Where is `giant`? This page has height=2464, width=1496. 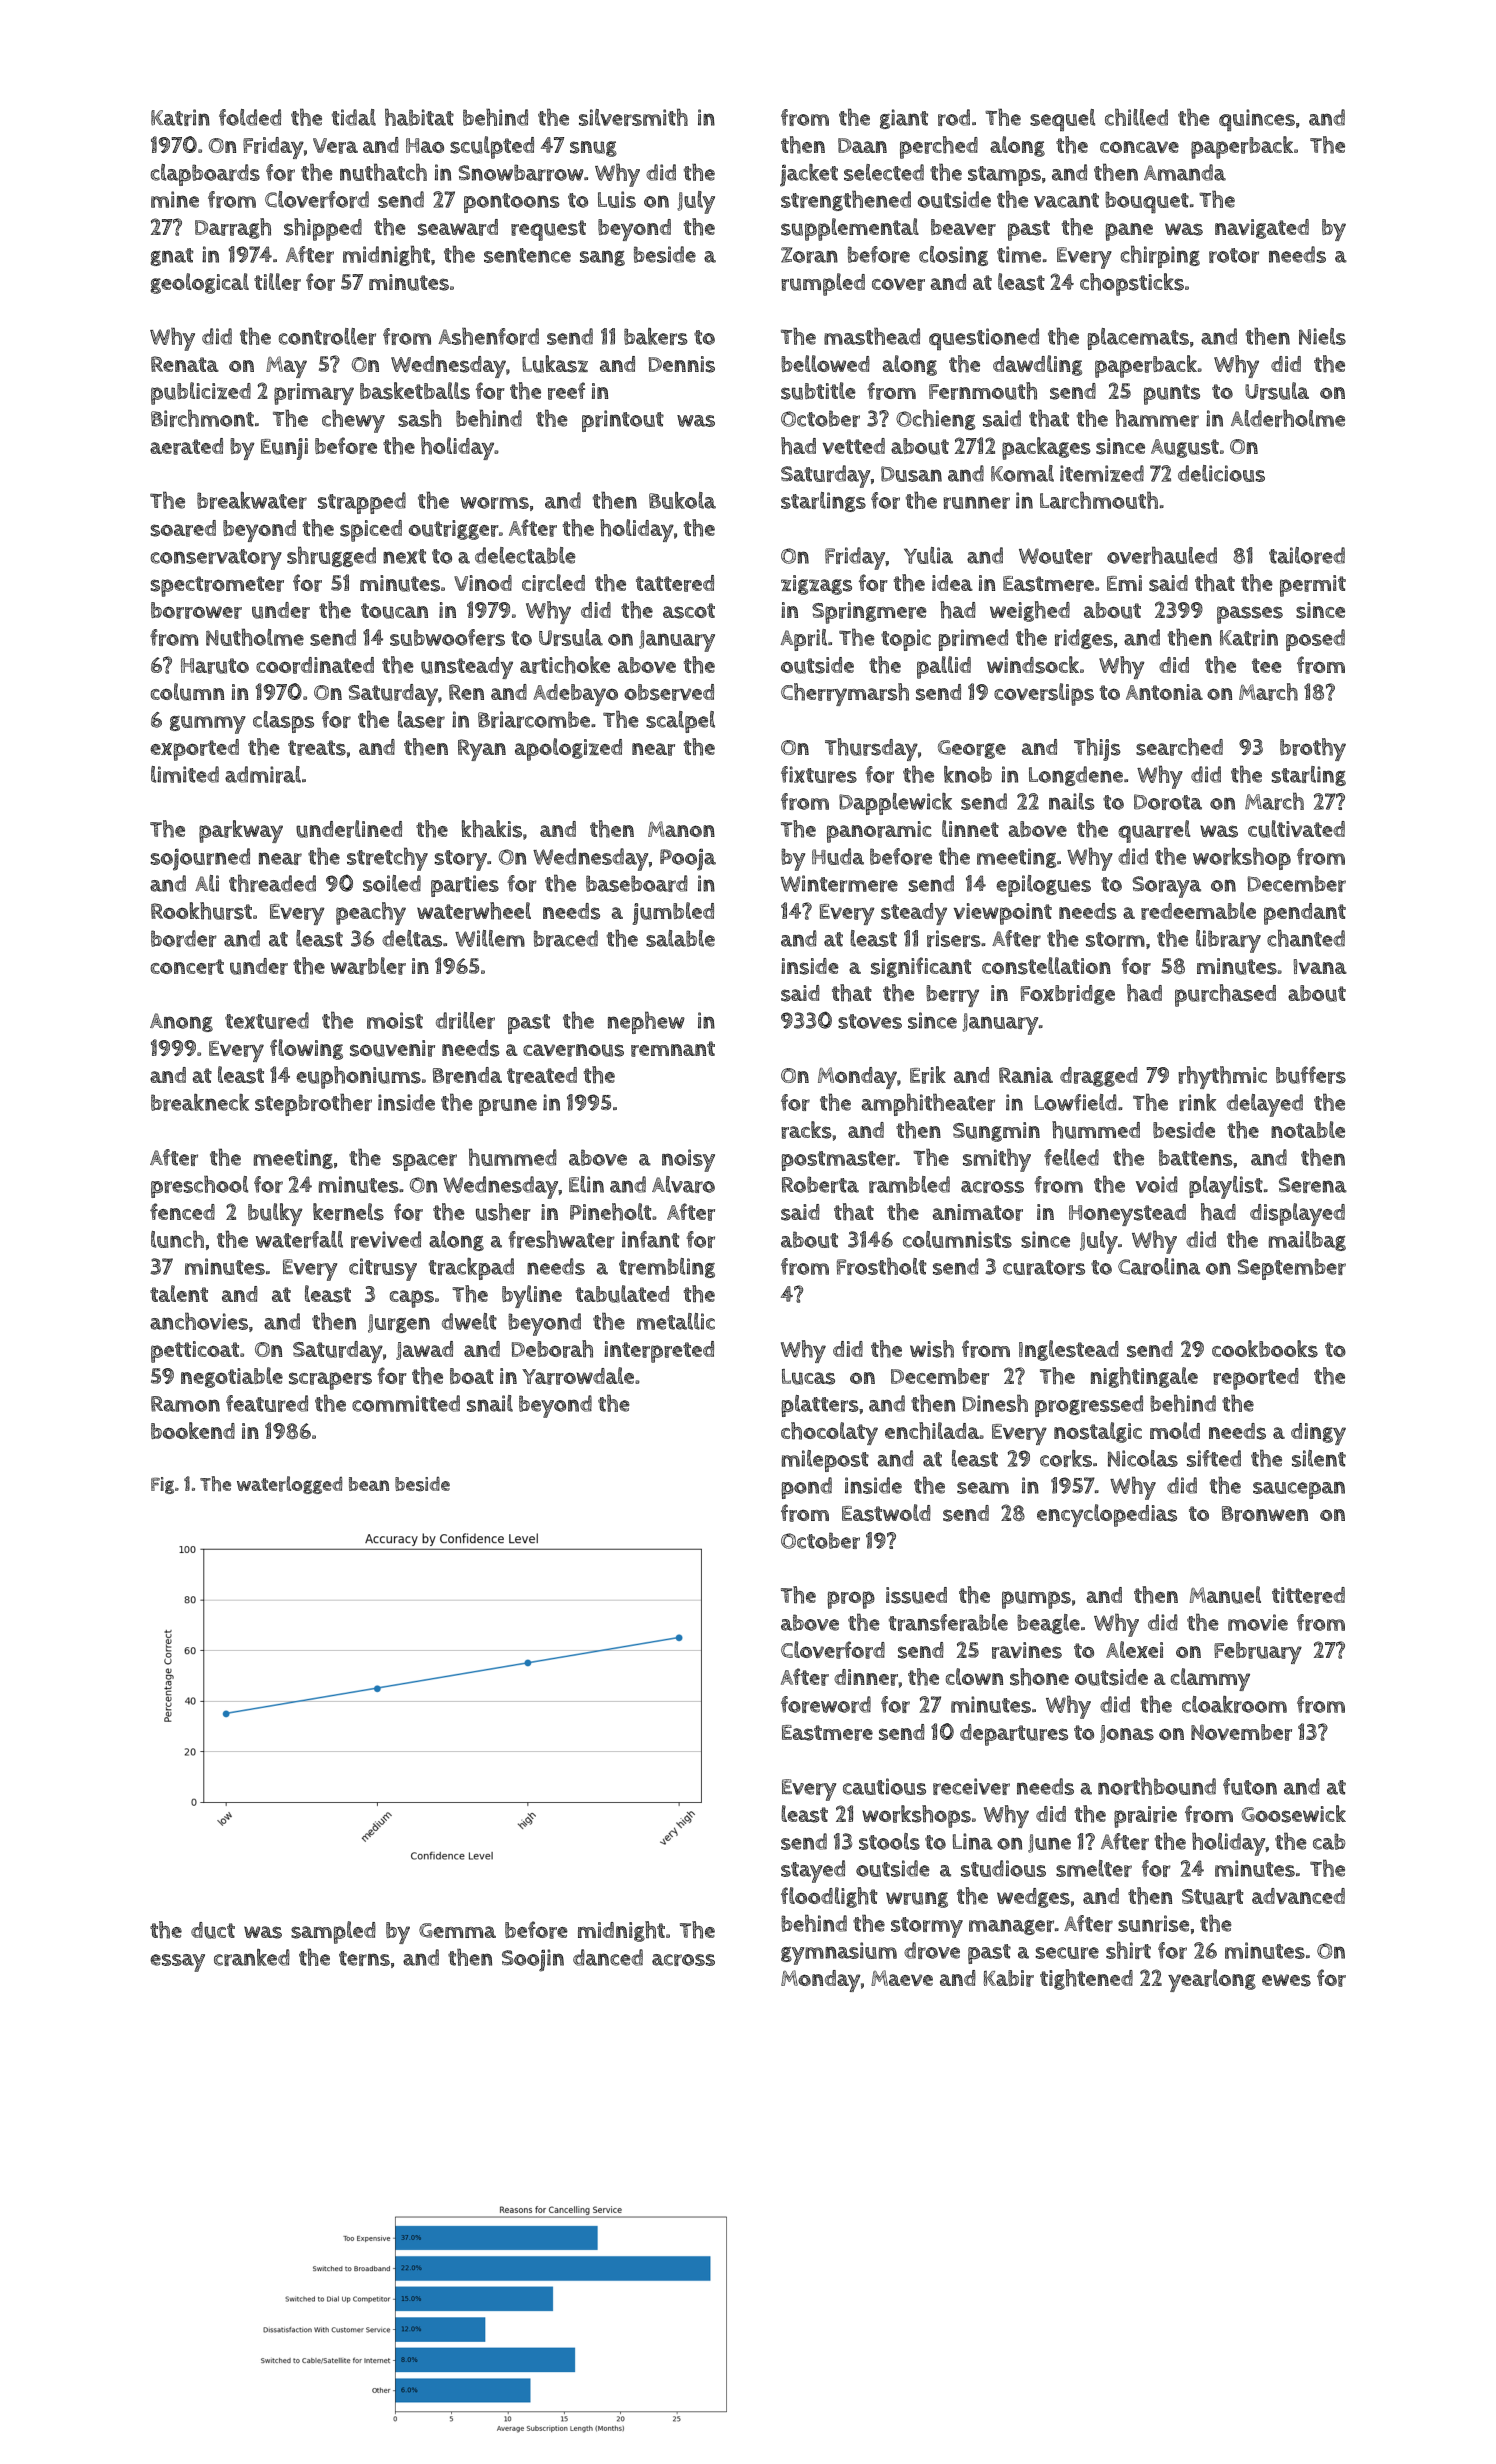
giant is located at coordinates (904, 119).
